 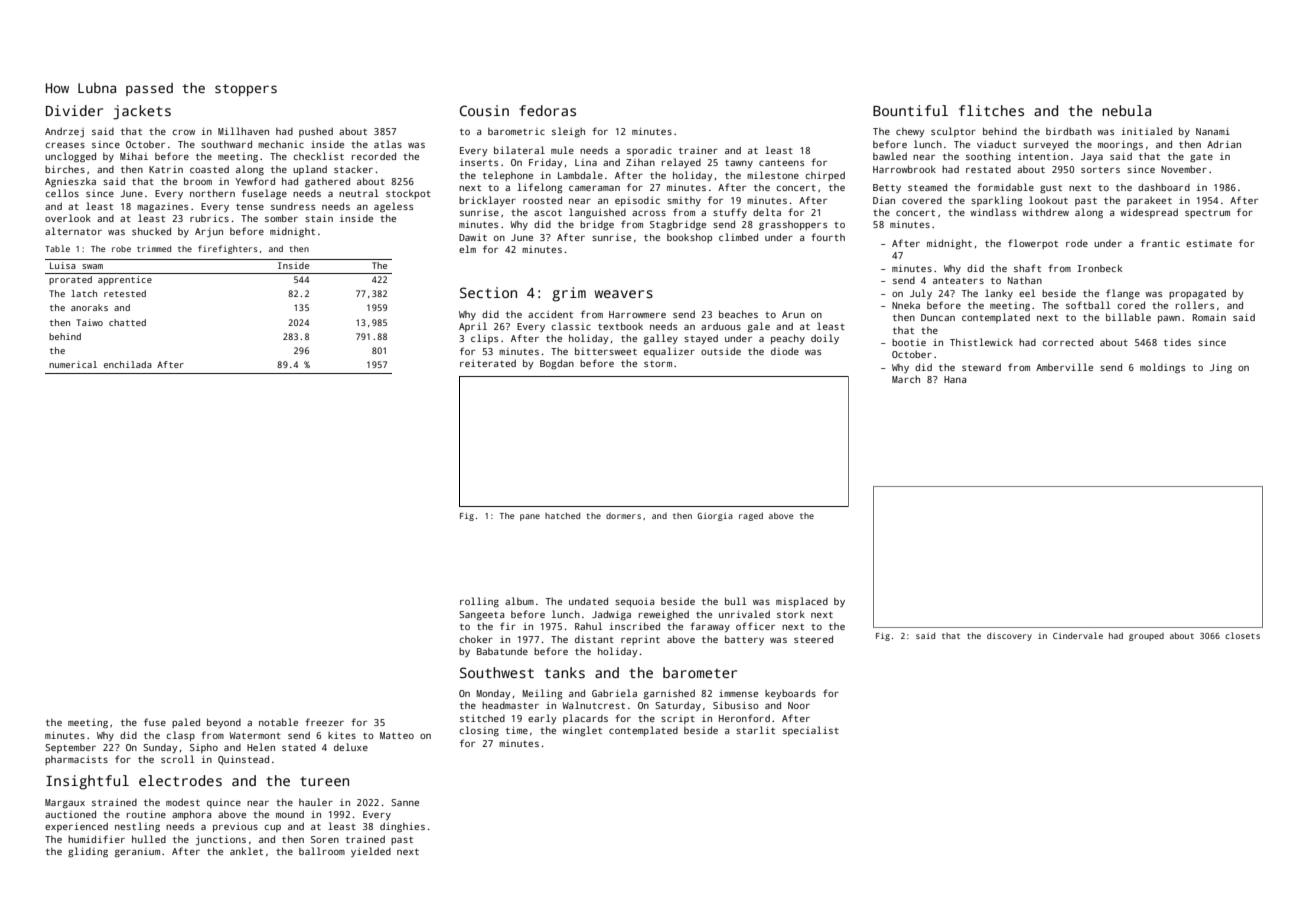 What do you see at coordinates (1146, 637) in the screenshot?
I see `grouped` at bounding box center [1146, 637].
